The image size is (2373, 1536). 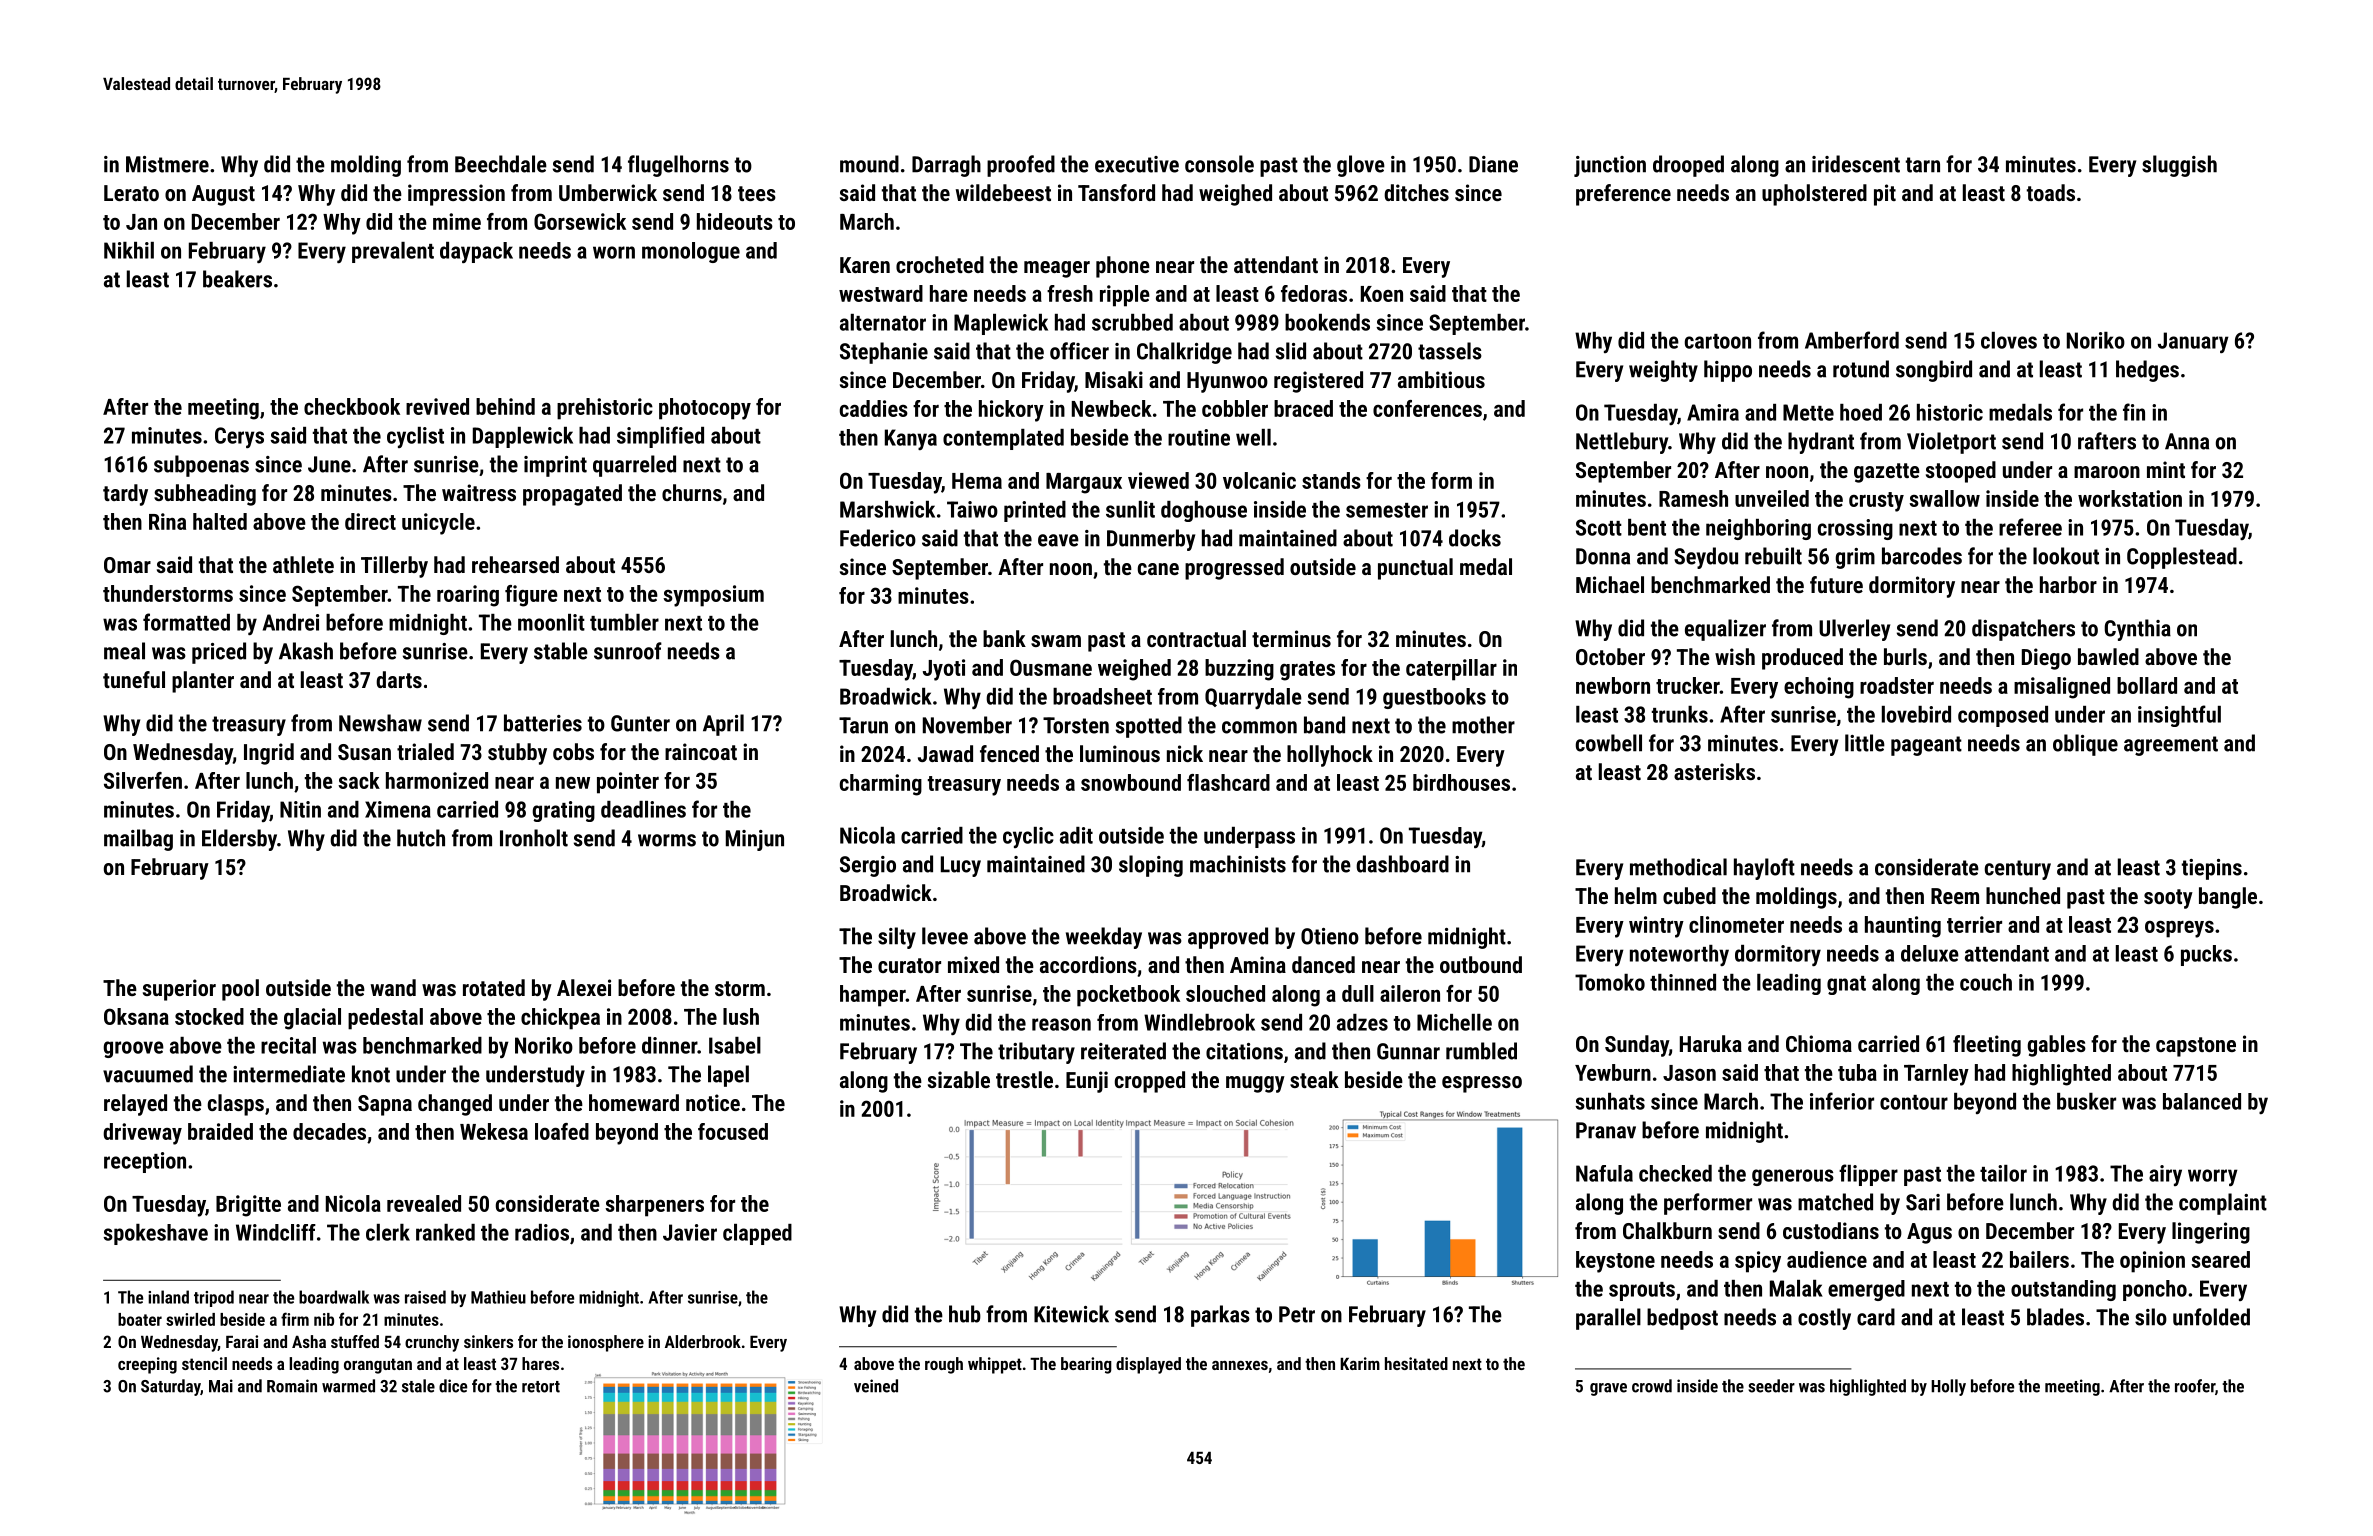 I want to click on orangutan, so click(x=378, y=1366).
